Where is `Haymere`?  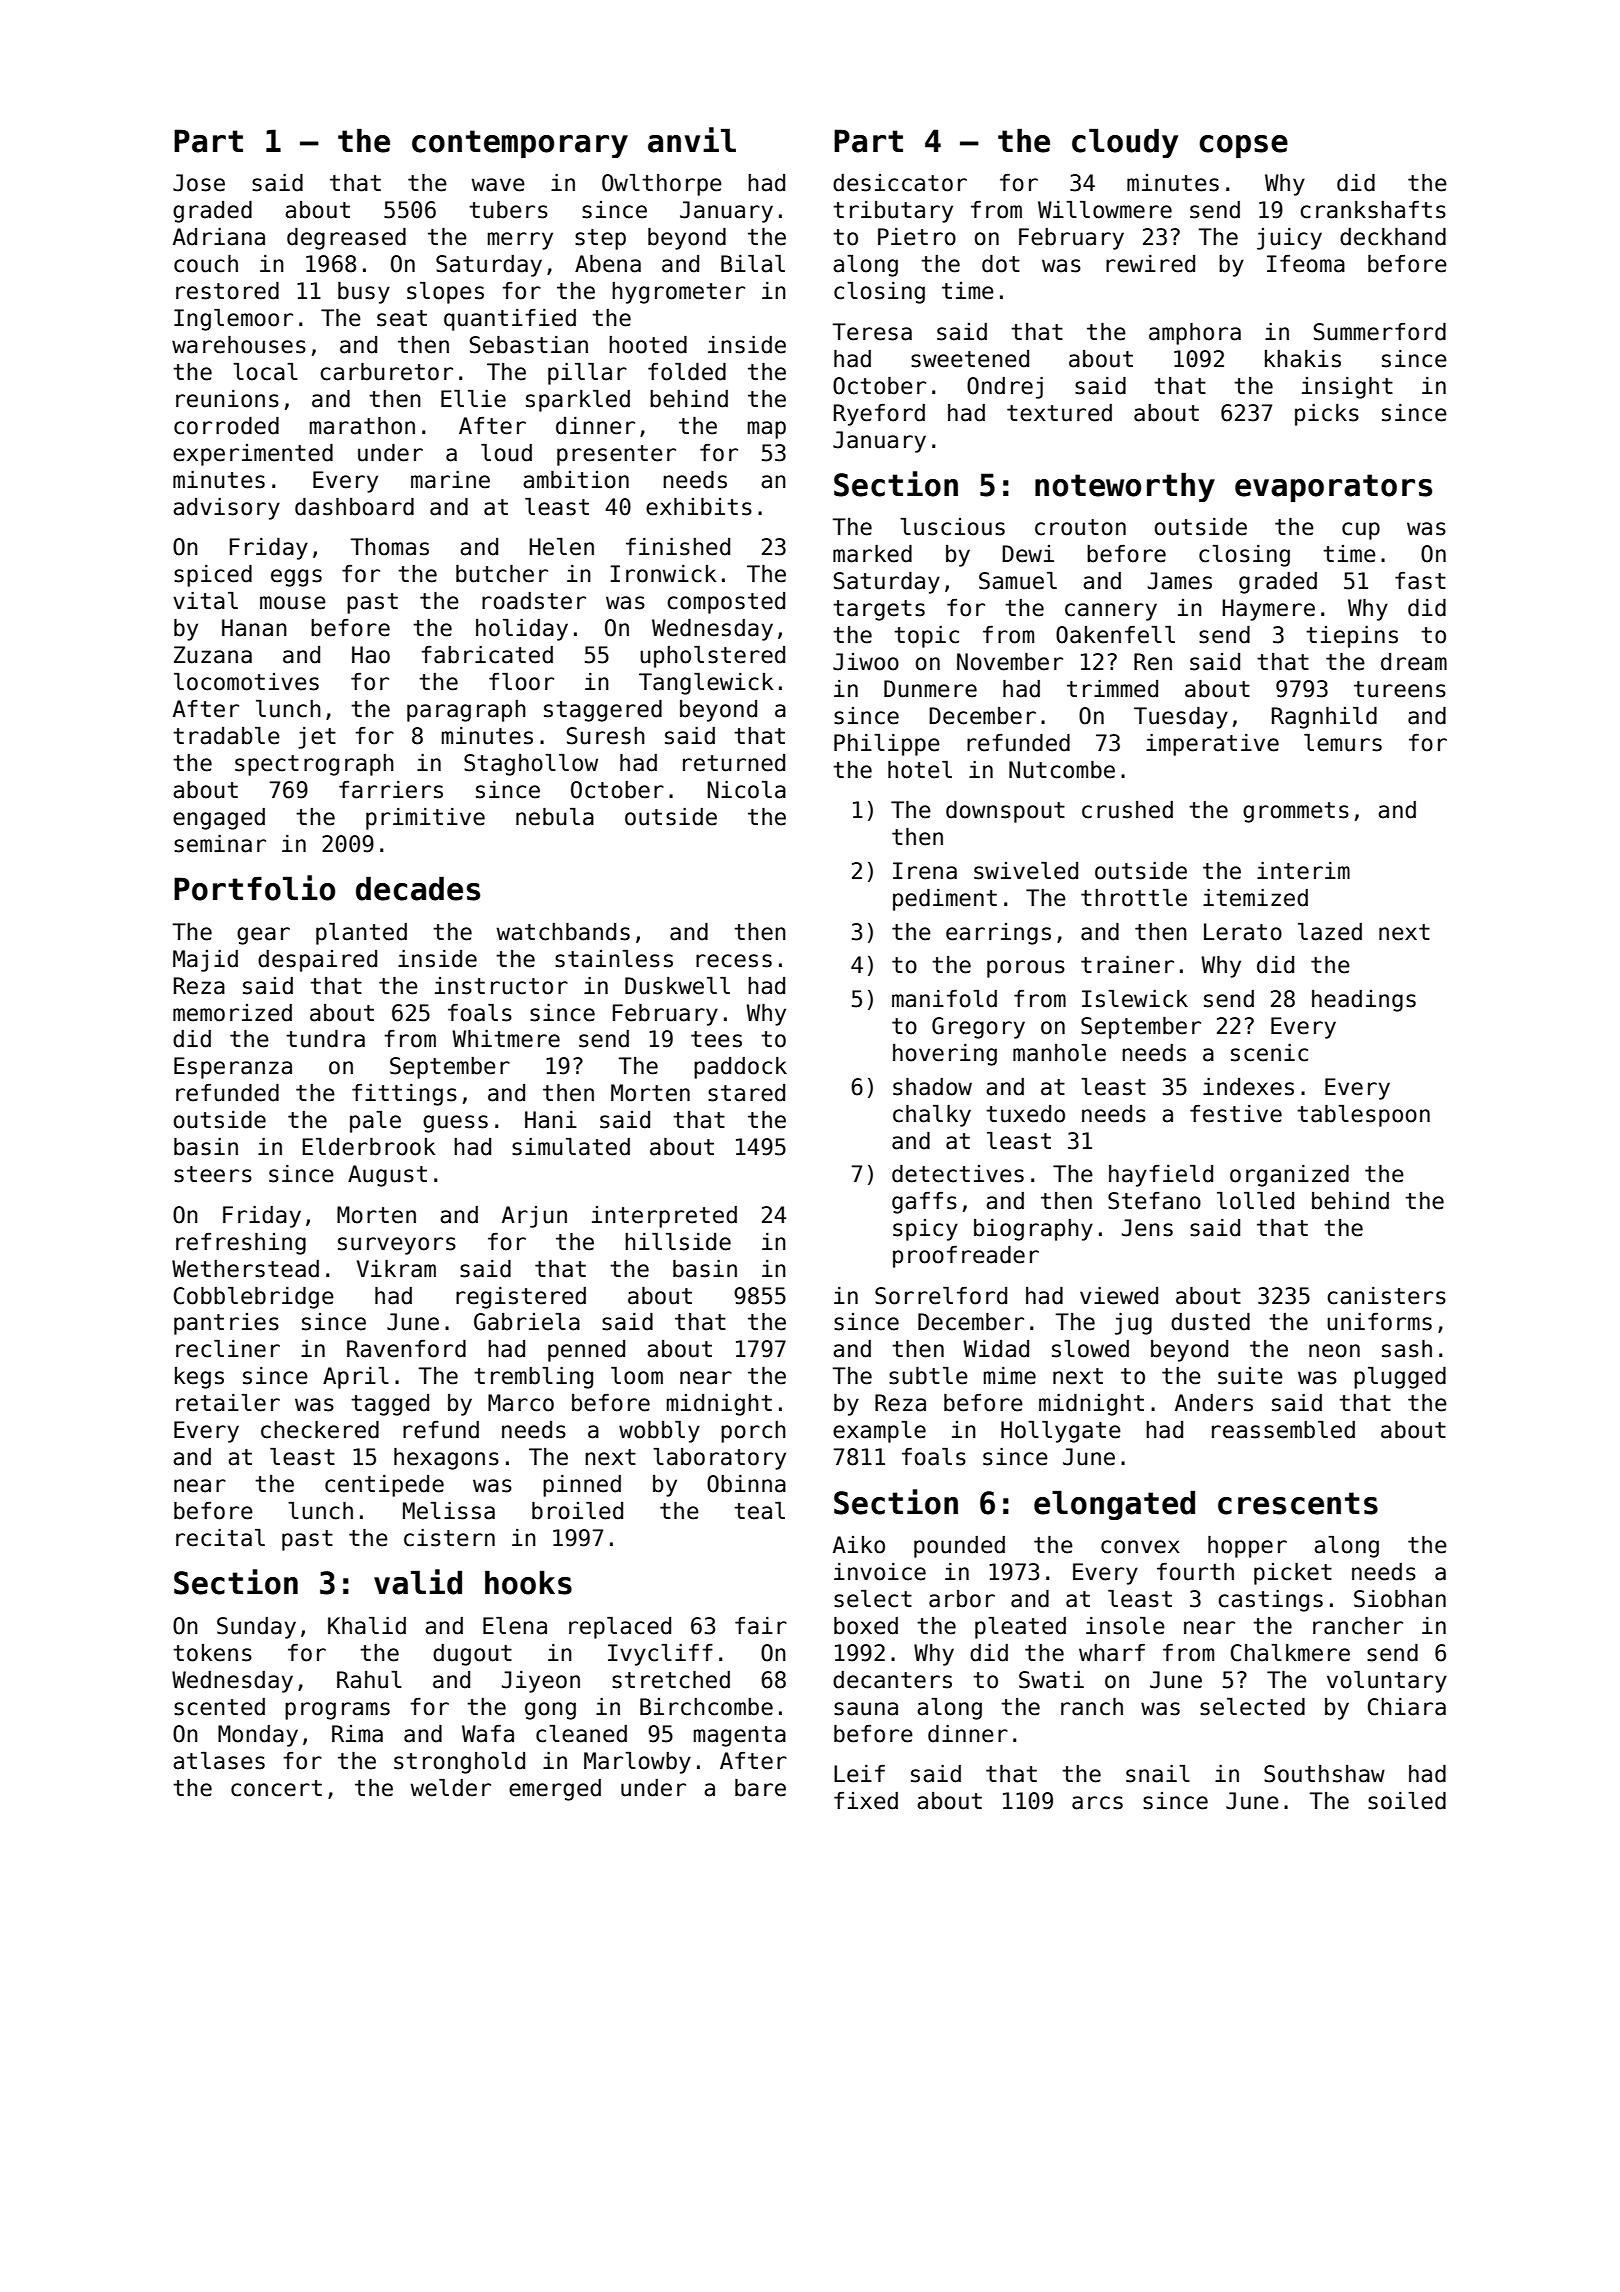 Haymere is located at coordinates (1268, 610).
